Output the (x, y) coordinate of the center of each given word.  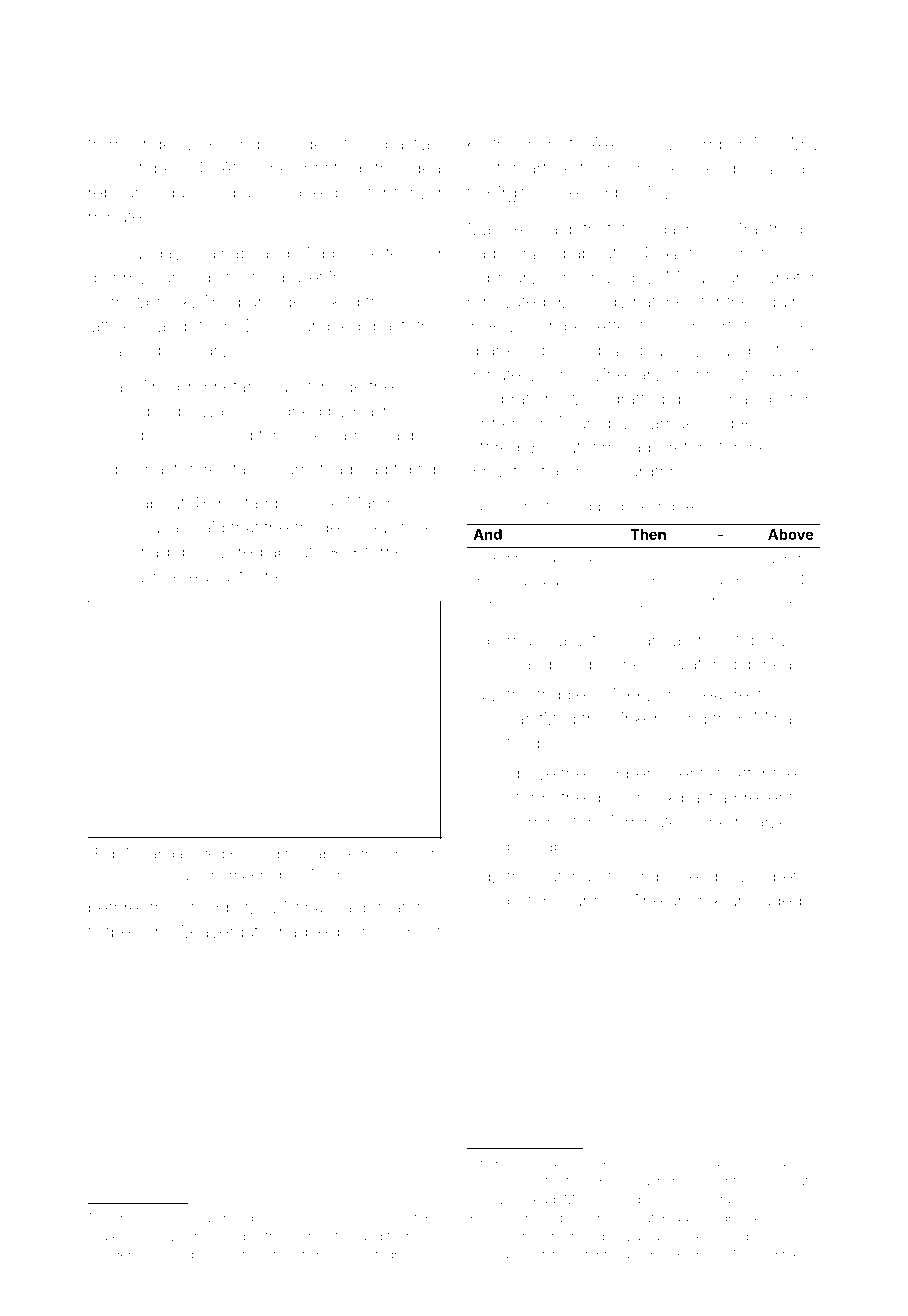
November (702, 144)
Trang (529, 666)
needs (242, 1218)
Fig (105, 855)
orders (313, 144)
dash (676, 229)
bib (745, 664)
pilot (523, 848)
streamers (523, 144)
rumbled (328, 326)
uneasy (117, 353)
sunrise (592, 900)
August (216, 577)
